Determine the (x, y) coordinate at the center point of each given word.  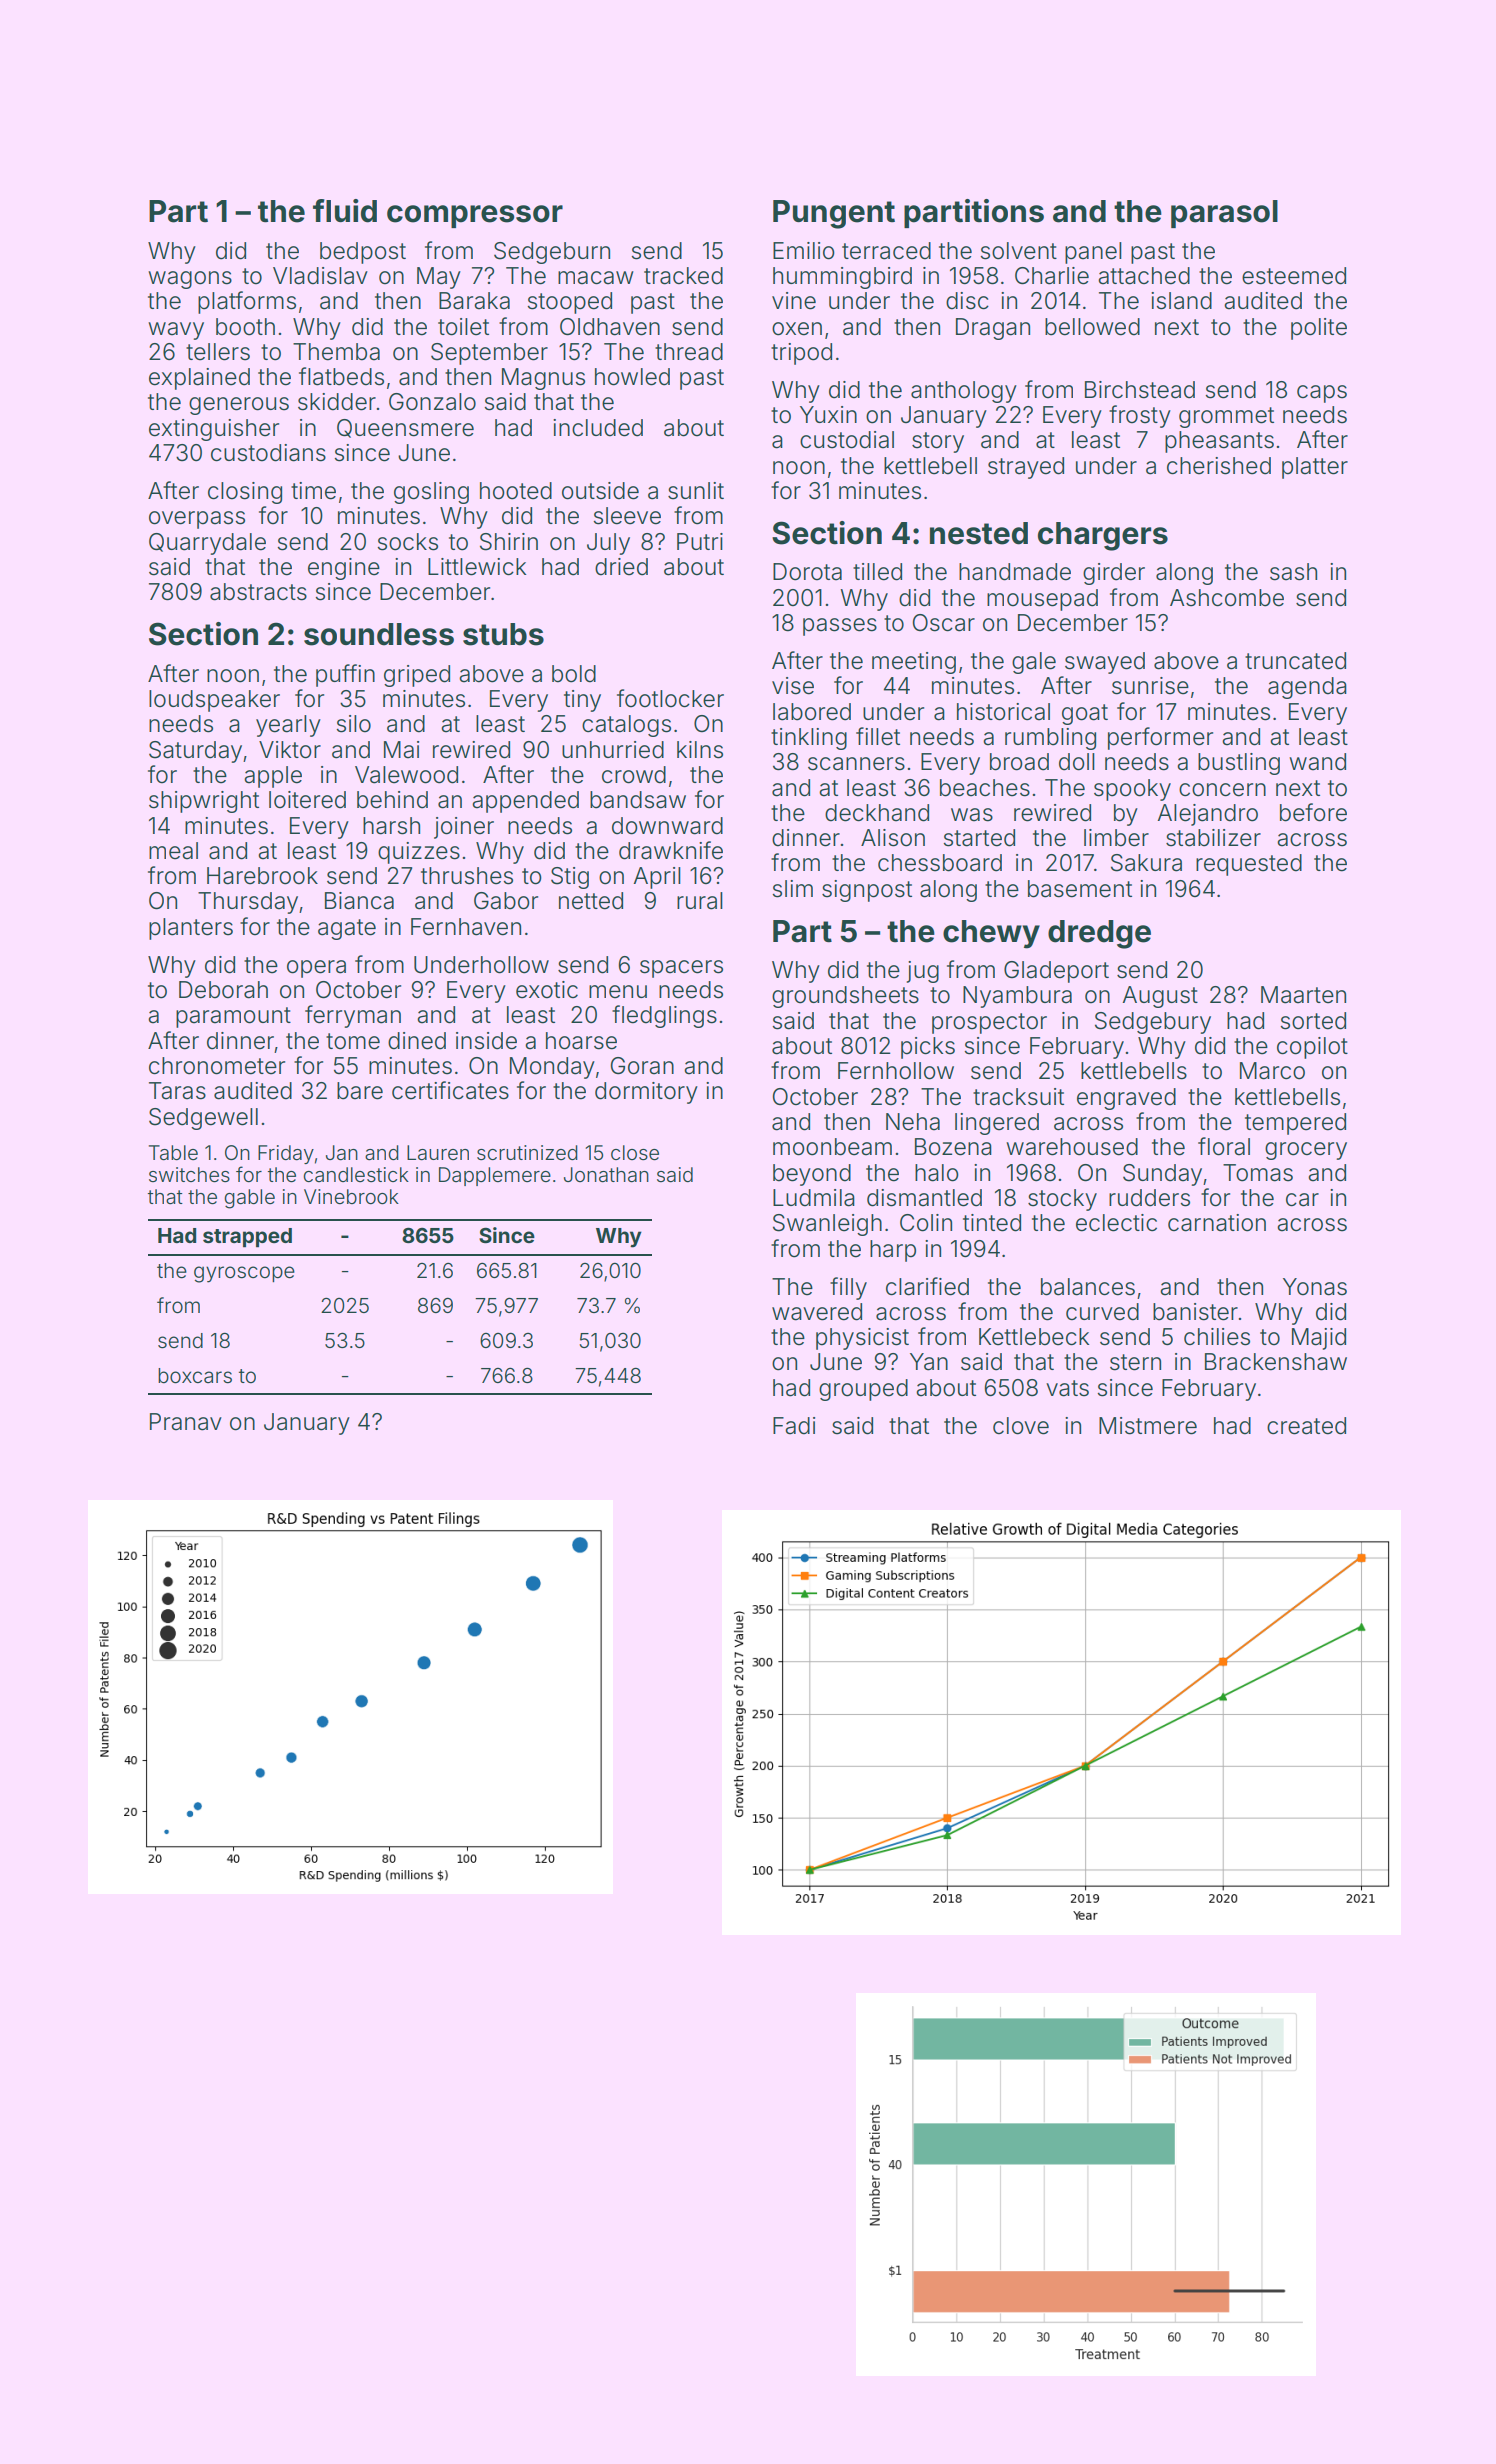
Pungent (834, 214)
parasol (1224, 214)
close (635, 1152)
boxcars (195, 1376)
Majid (1319, 1339)
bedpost (363, 253)
